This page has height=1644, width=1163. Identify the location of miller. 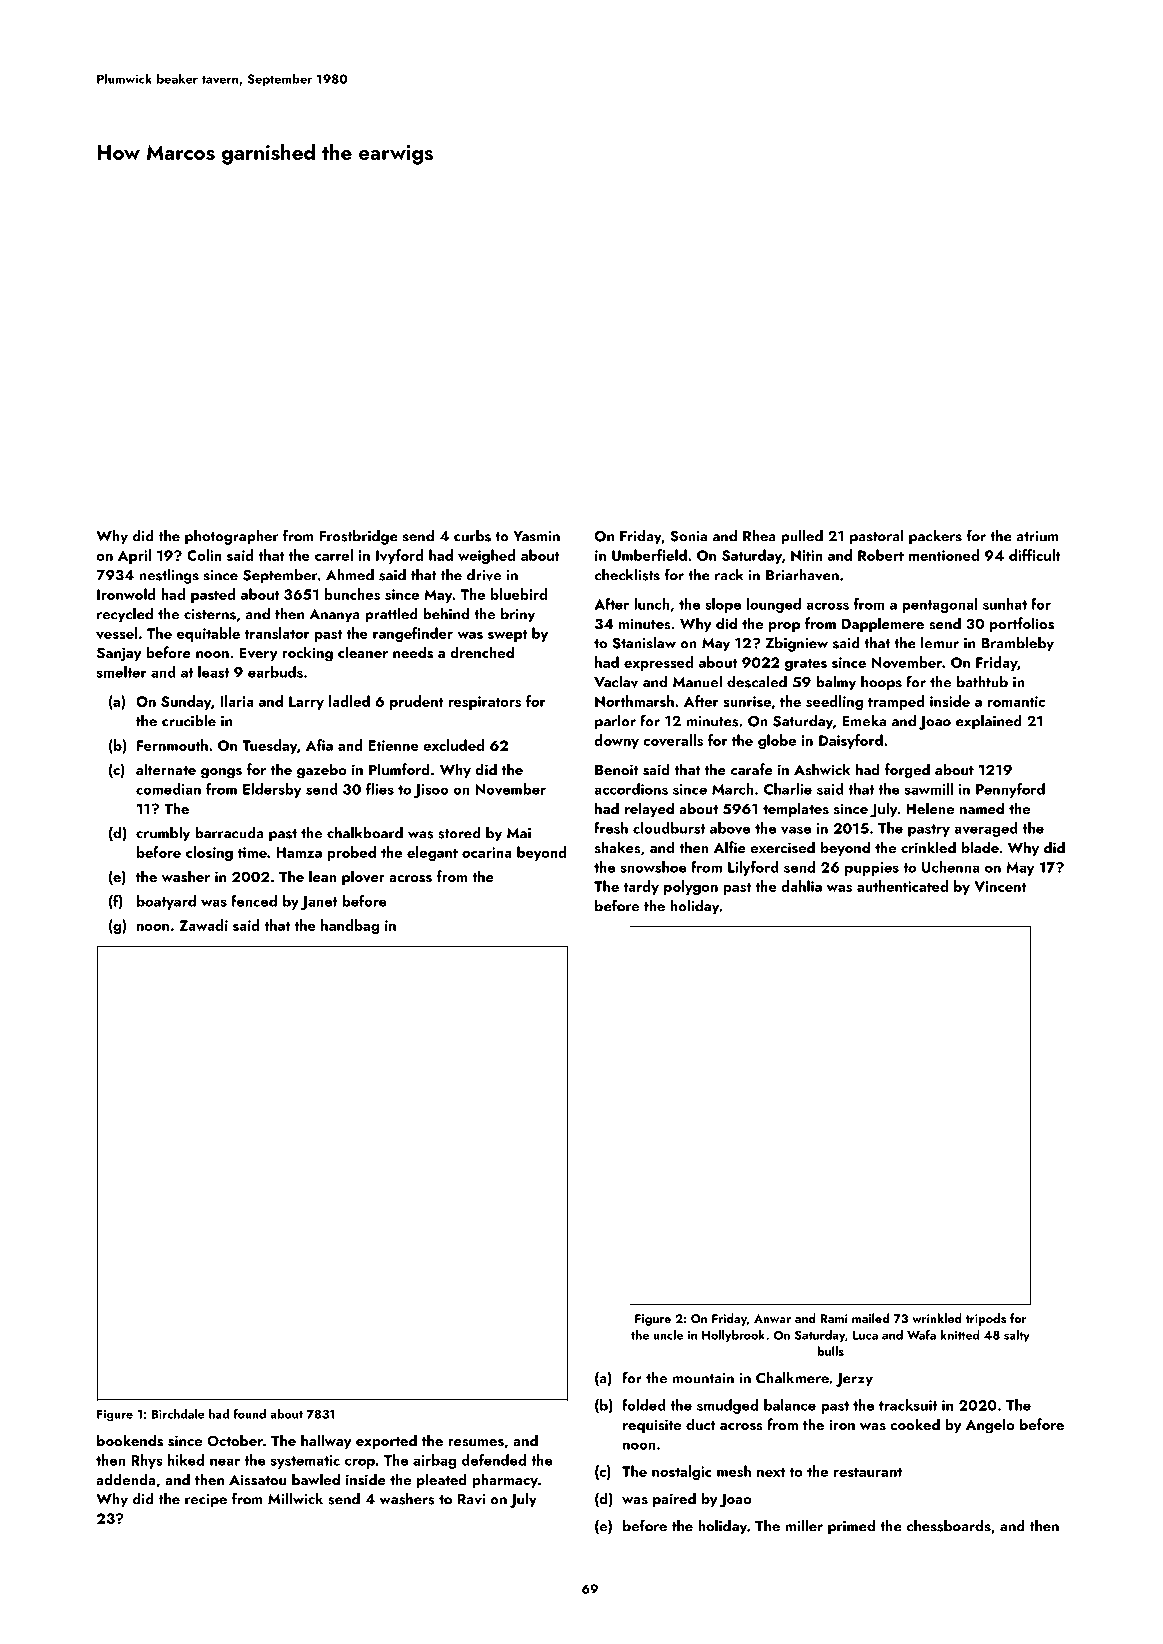
(804, 1526).
